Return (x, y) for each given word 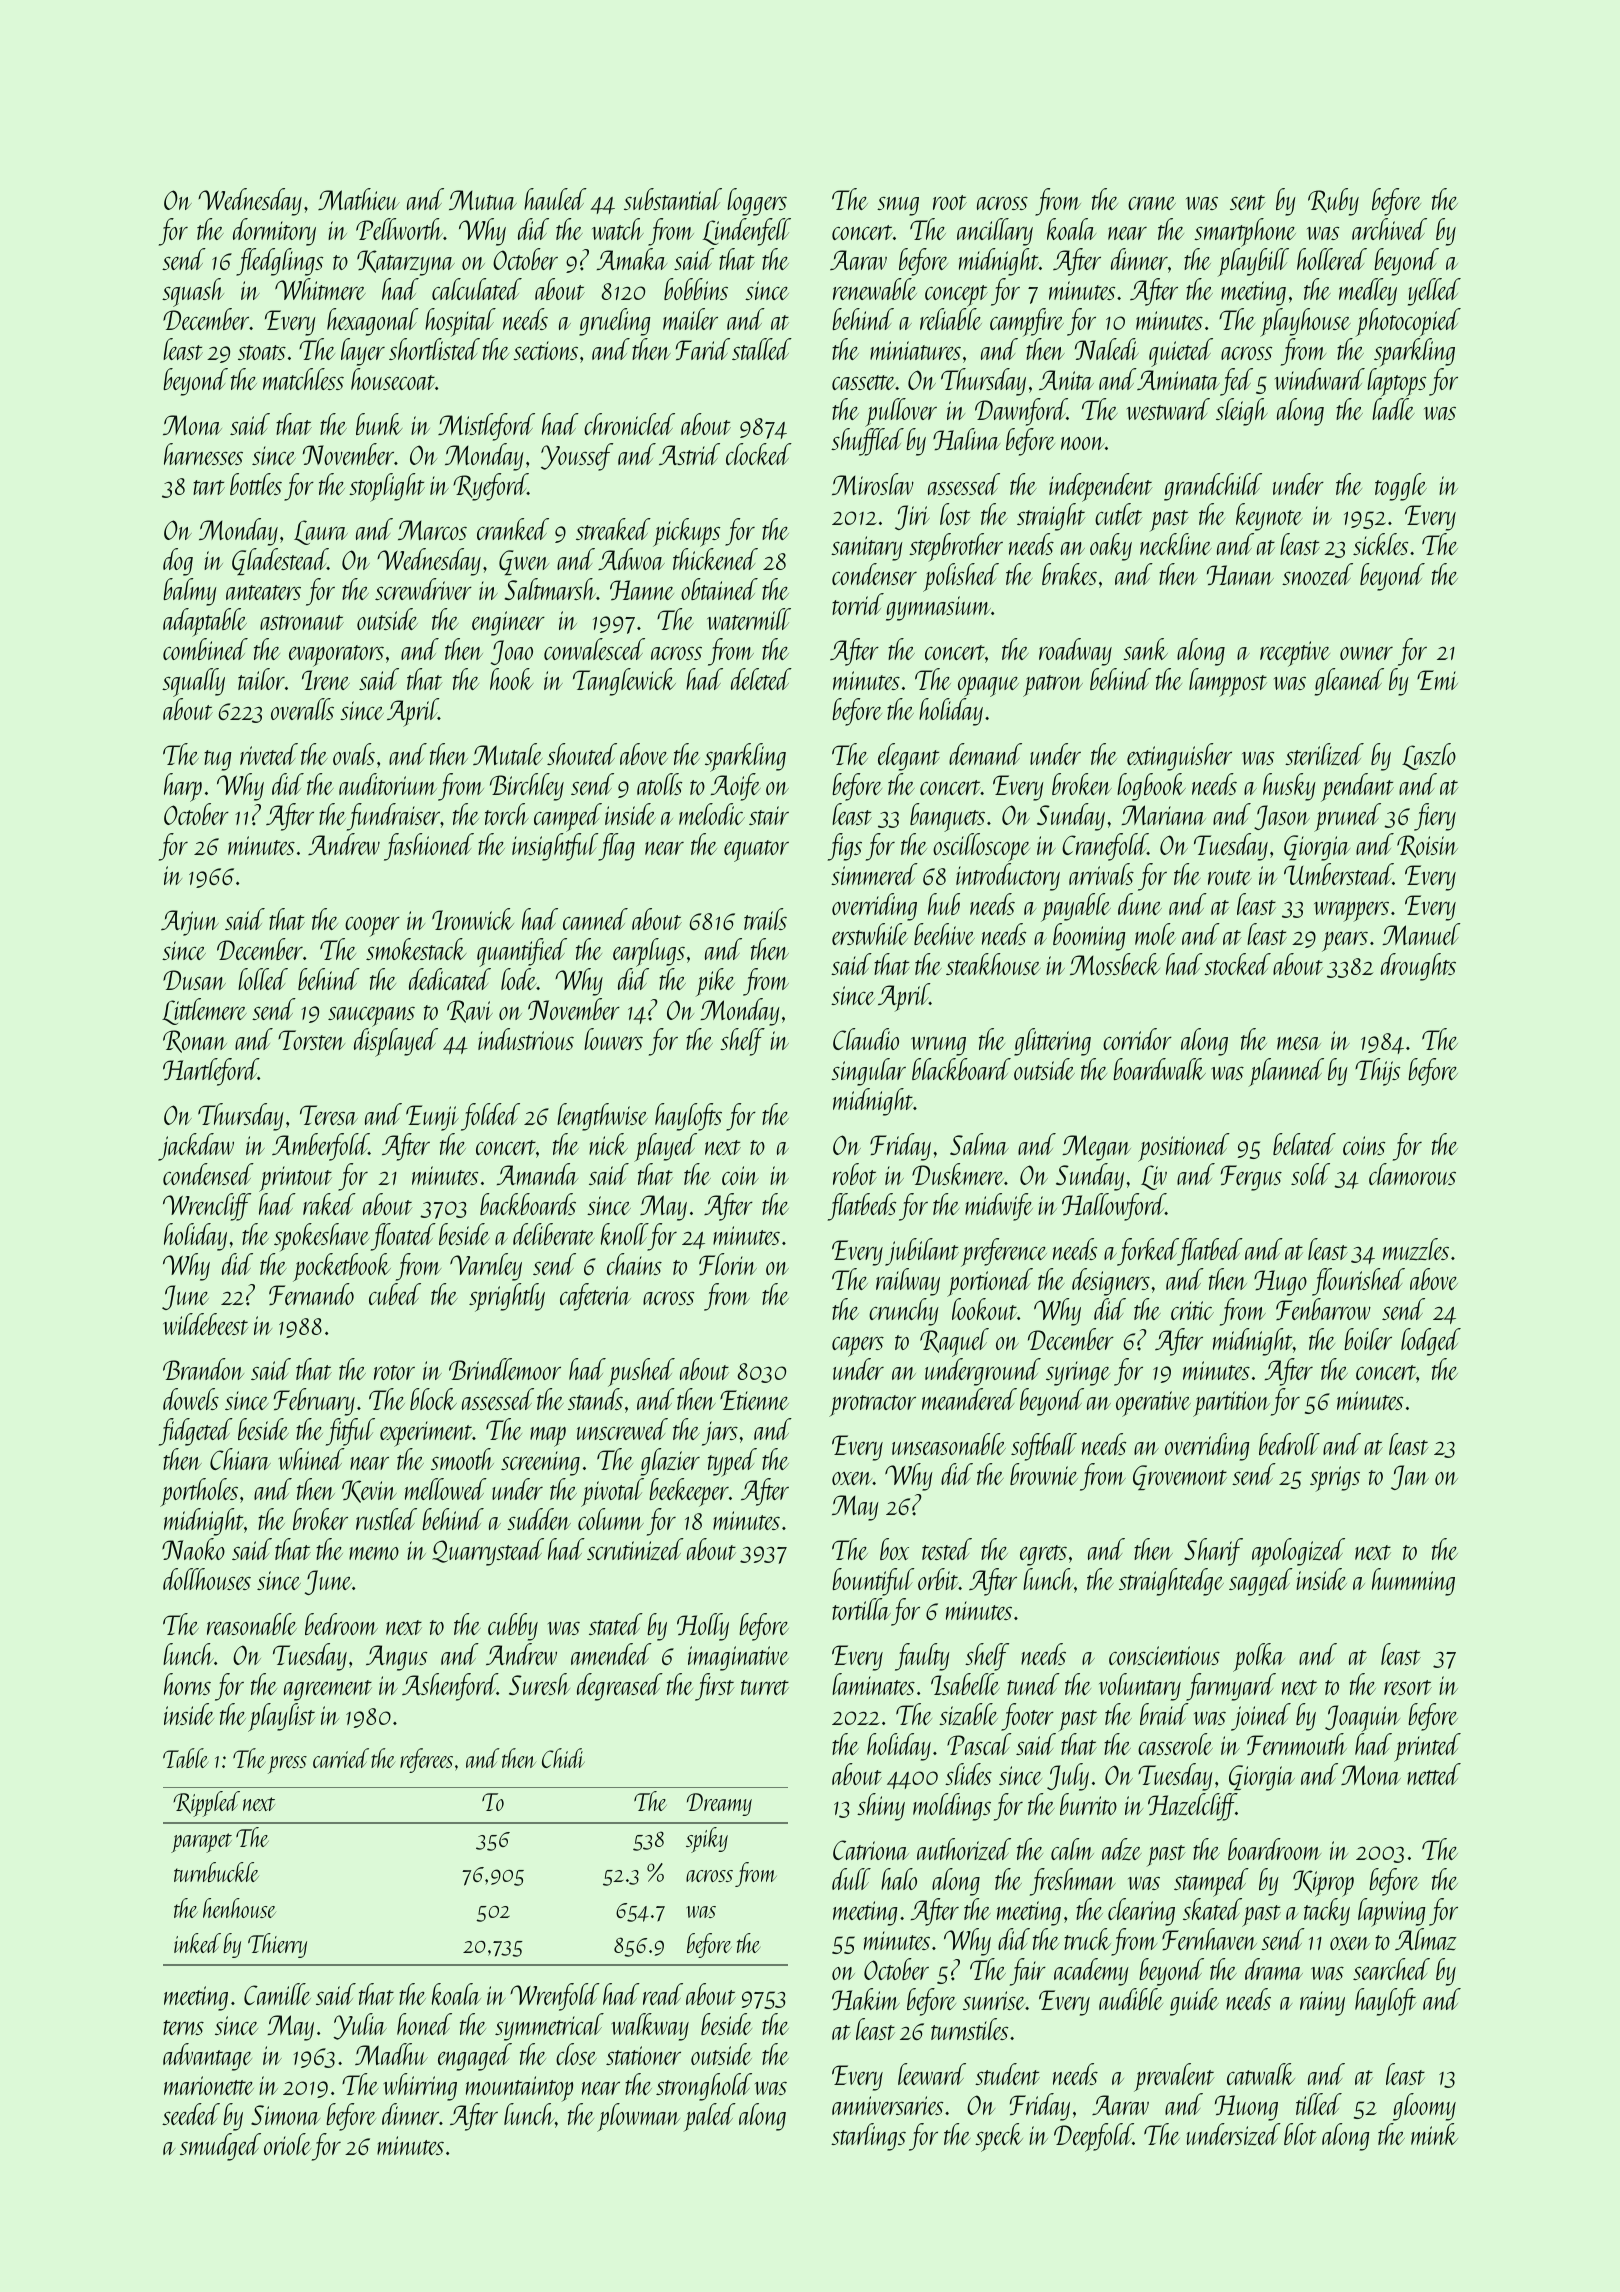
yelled (1434, 292)
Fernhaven (1209, 1939)
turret (765, 1687)
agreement (328, 1690)
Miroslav (873, 484)
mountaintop (519, 2089)
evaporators (336, 656)
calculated (477, 289)
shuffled (867, 442)
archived (1389, 229)
